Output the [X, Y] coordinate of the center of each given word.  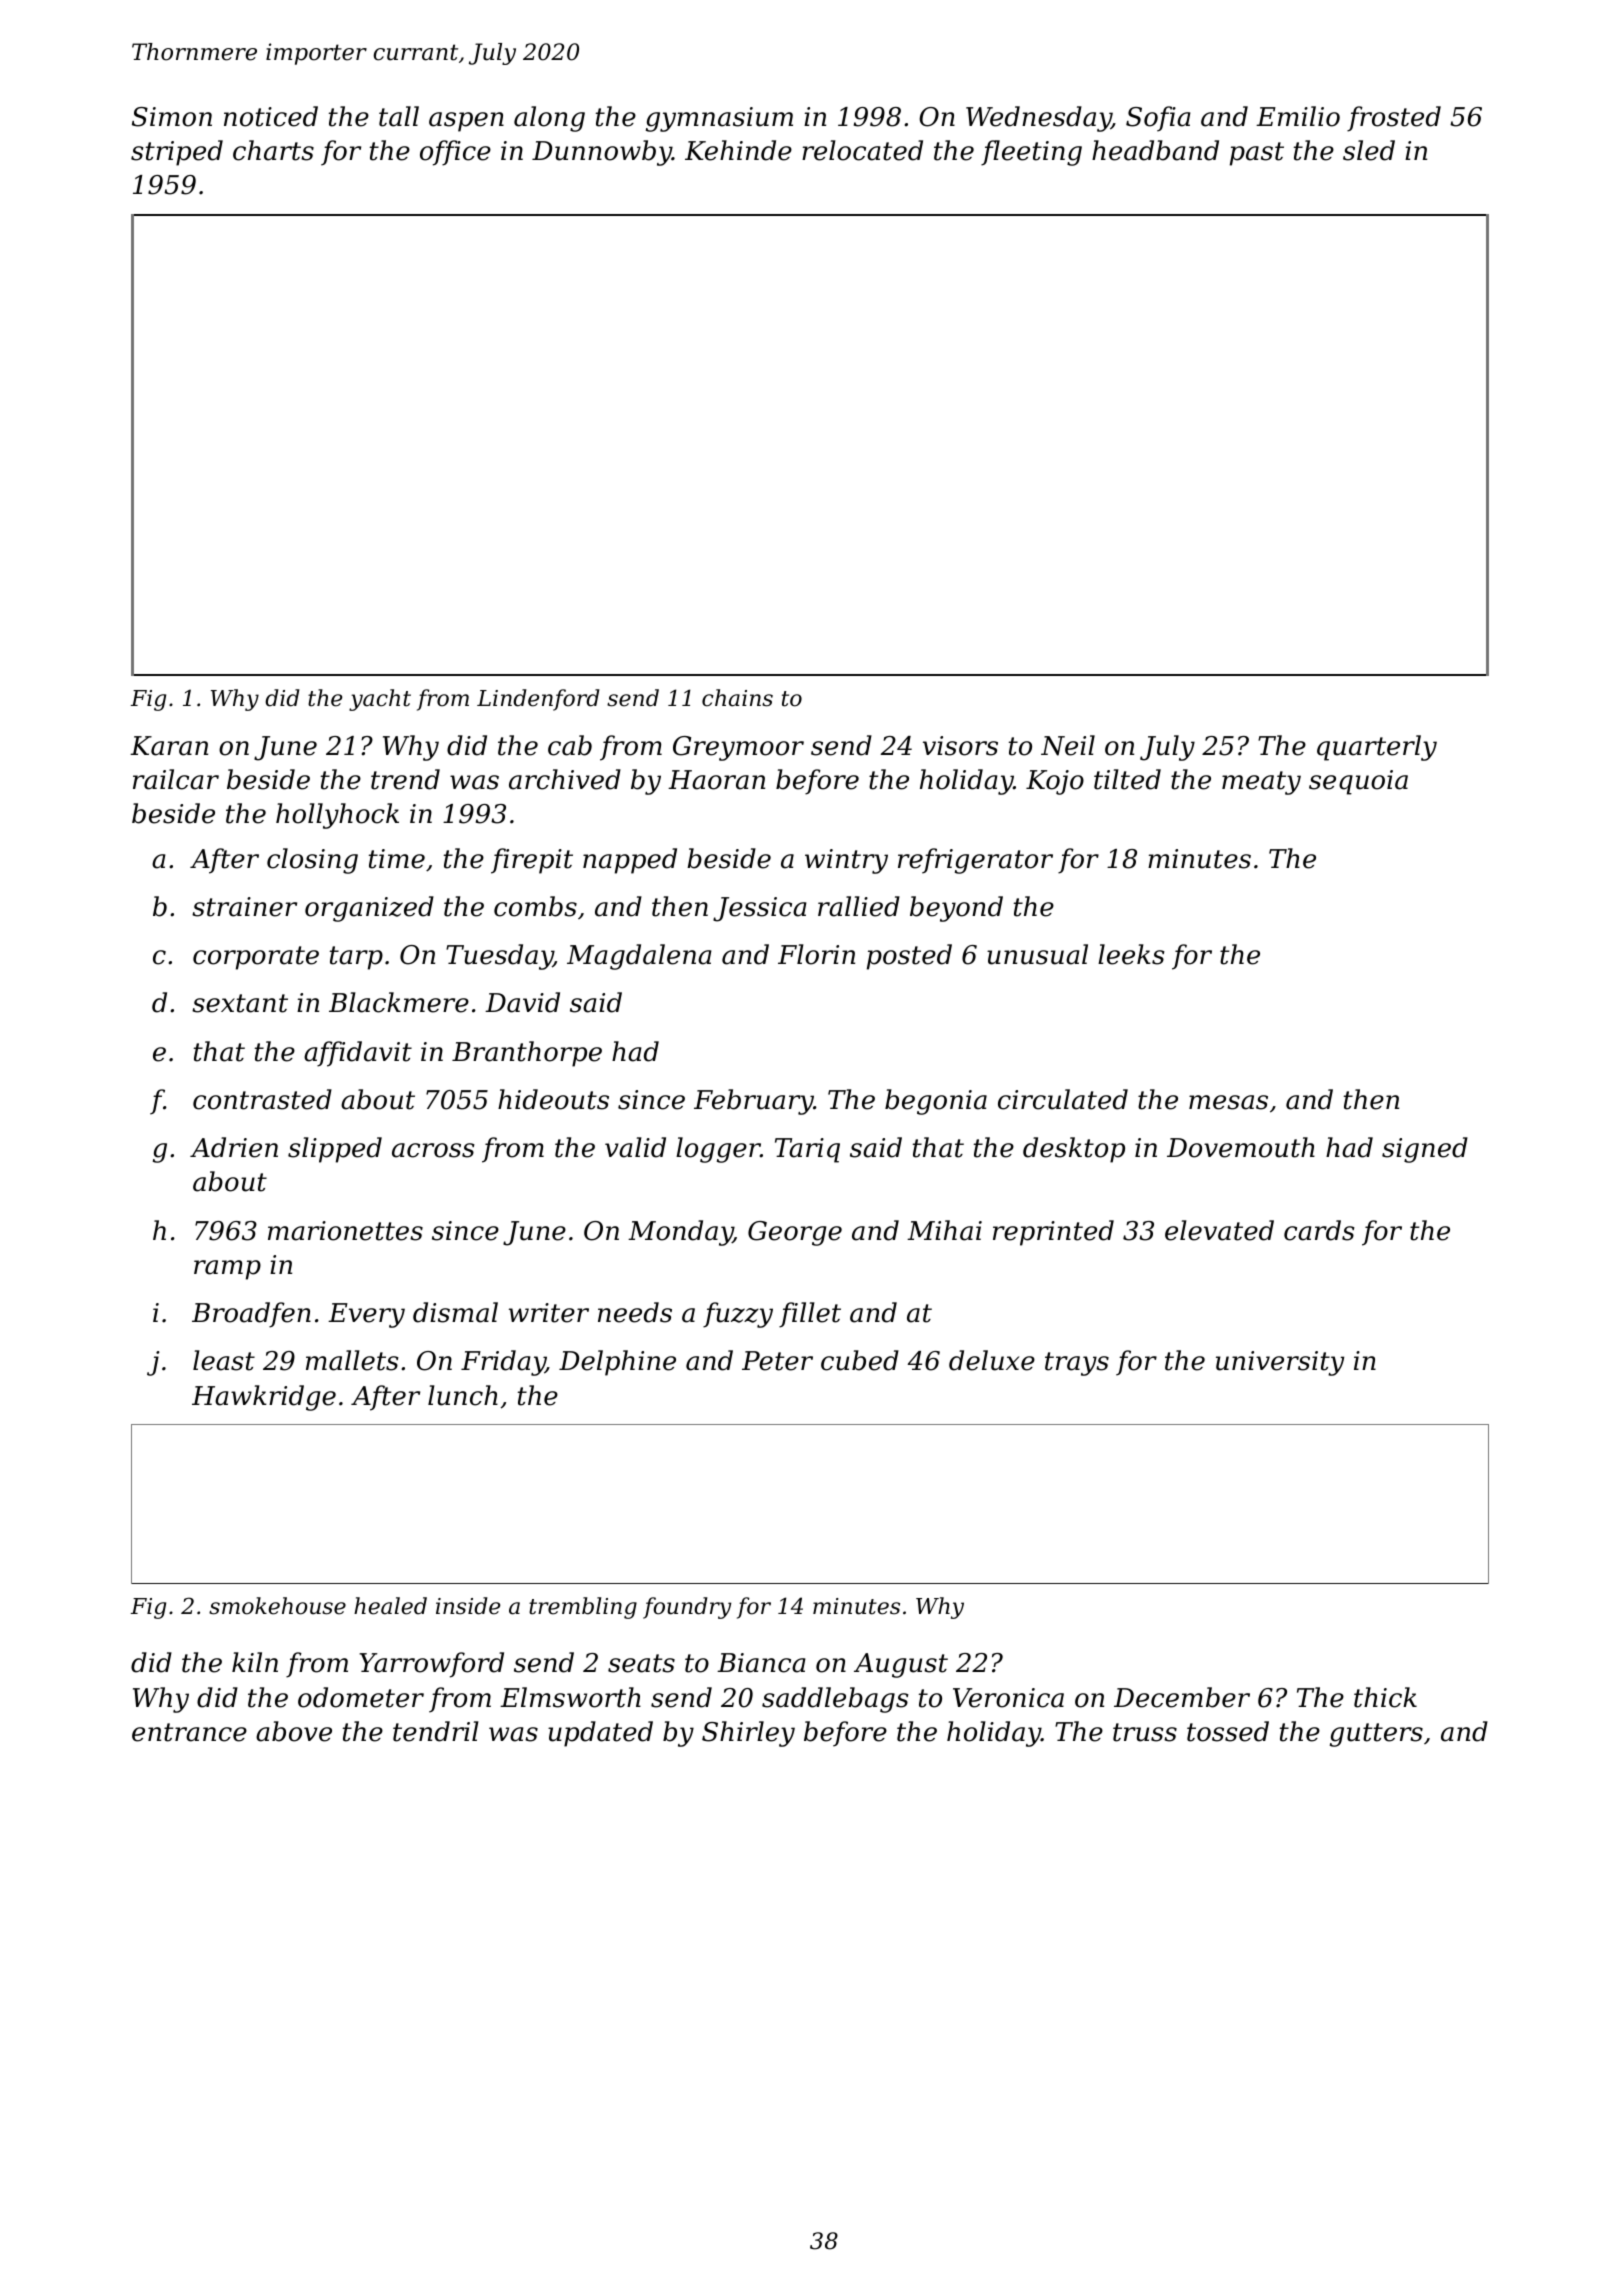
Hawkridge [264, 1398]
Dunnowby [602, 153]
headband [1155, 150]
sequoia [1358, 782]
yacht [380, 700]
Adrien [234, 1147]
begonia [936, 1102]
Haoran [716, 780]
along [549, 119]
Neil [1068, 745]
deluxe [992, 1360]
